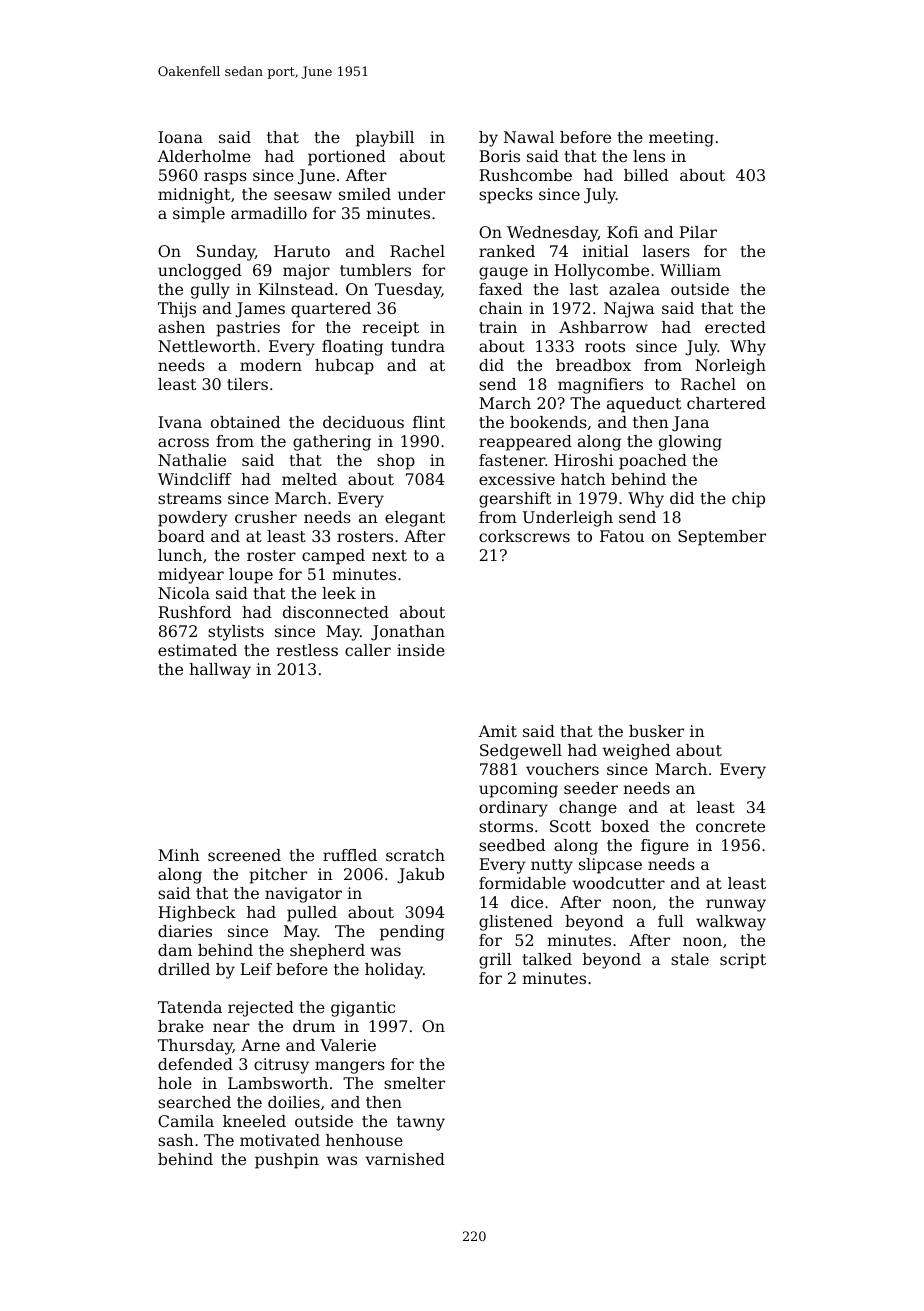 Image resolution: width=924 pixels, height=1311 pixels. I want to click on script, so click(743, 961).
